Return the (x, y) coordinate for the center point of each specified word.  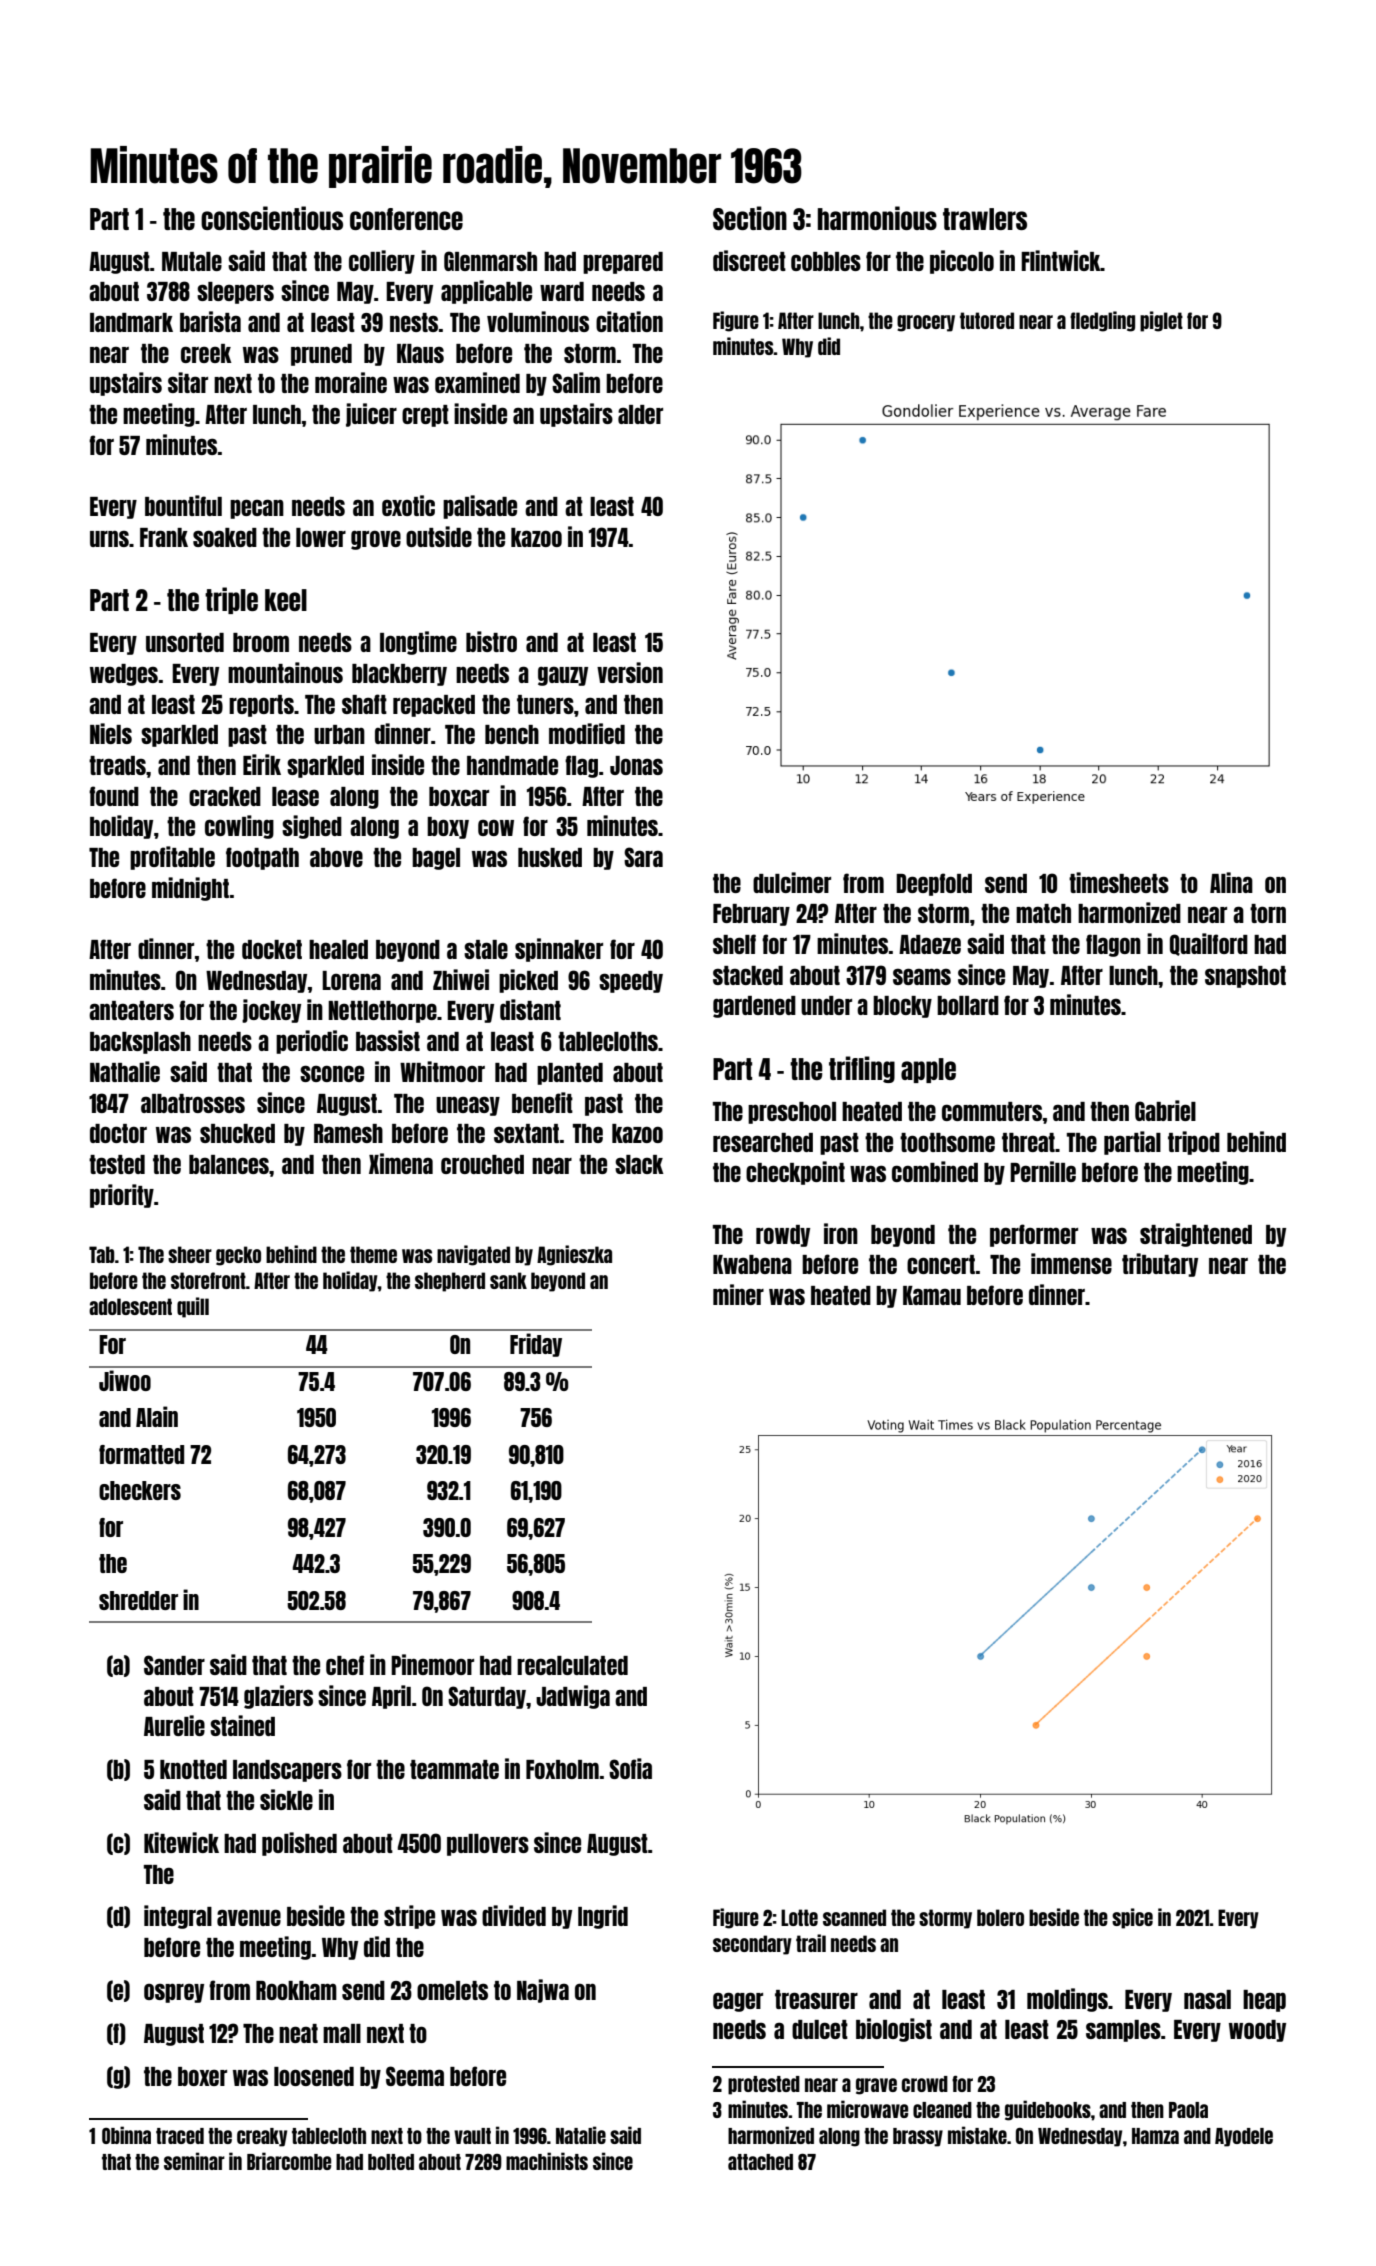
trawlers (985, 219)
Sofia (630, 1768)
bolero (1000, 1917)
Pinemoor (432, 1664)
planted (570, 1074)
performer (1034, 1235)
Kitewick (181, 1842)
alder (640, 414)
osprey (174, 1993)
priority (122, 1196)
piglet (1161, 321)
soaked (225, 537)
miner (738, 1294)
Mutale (192, 261)
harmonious (877, 218)
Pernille (1043, 1171)
